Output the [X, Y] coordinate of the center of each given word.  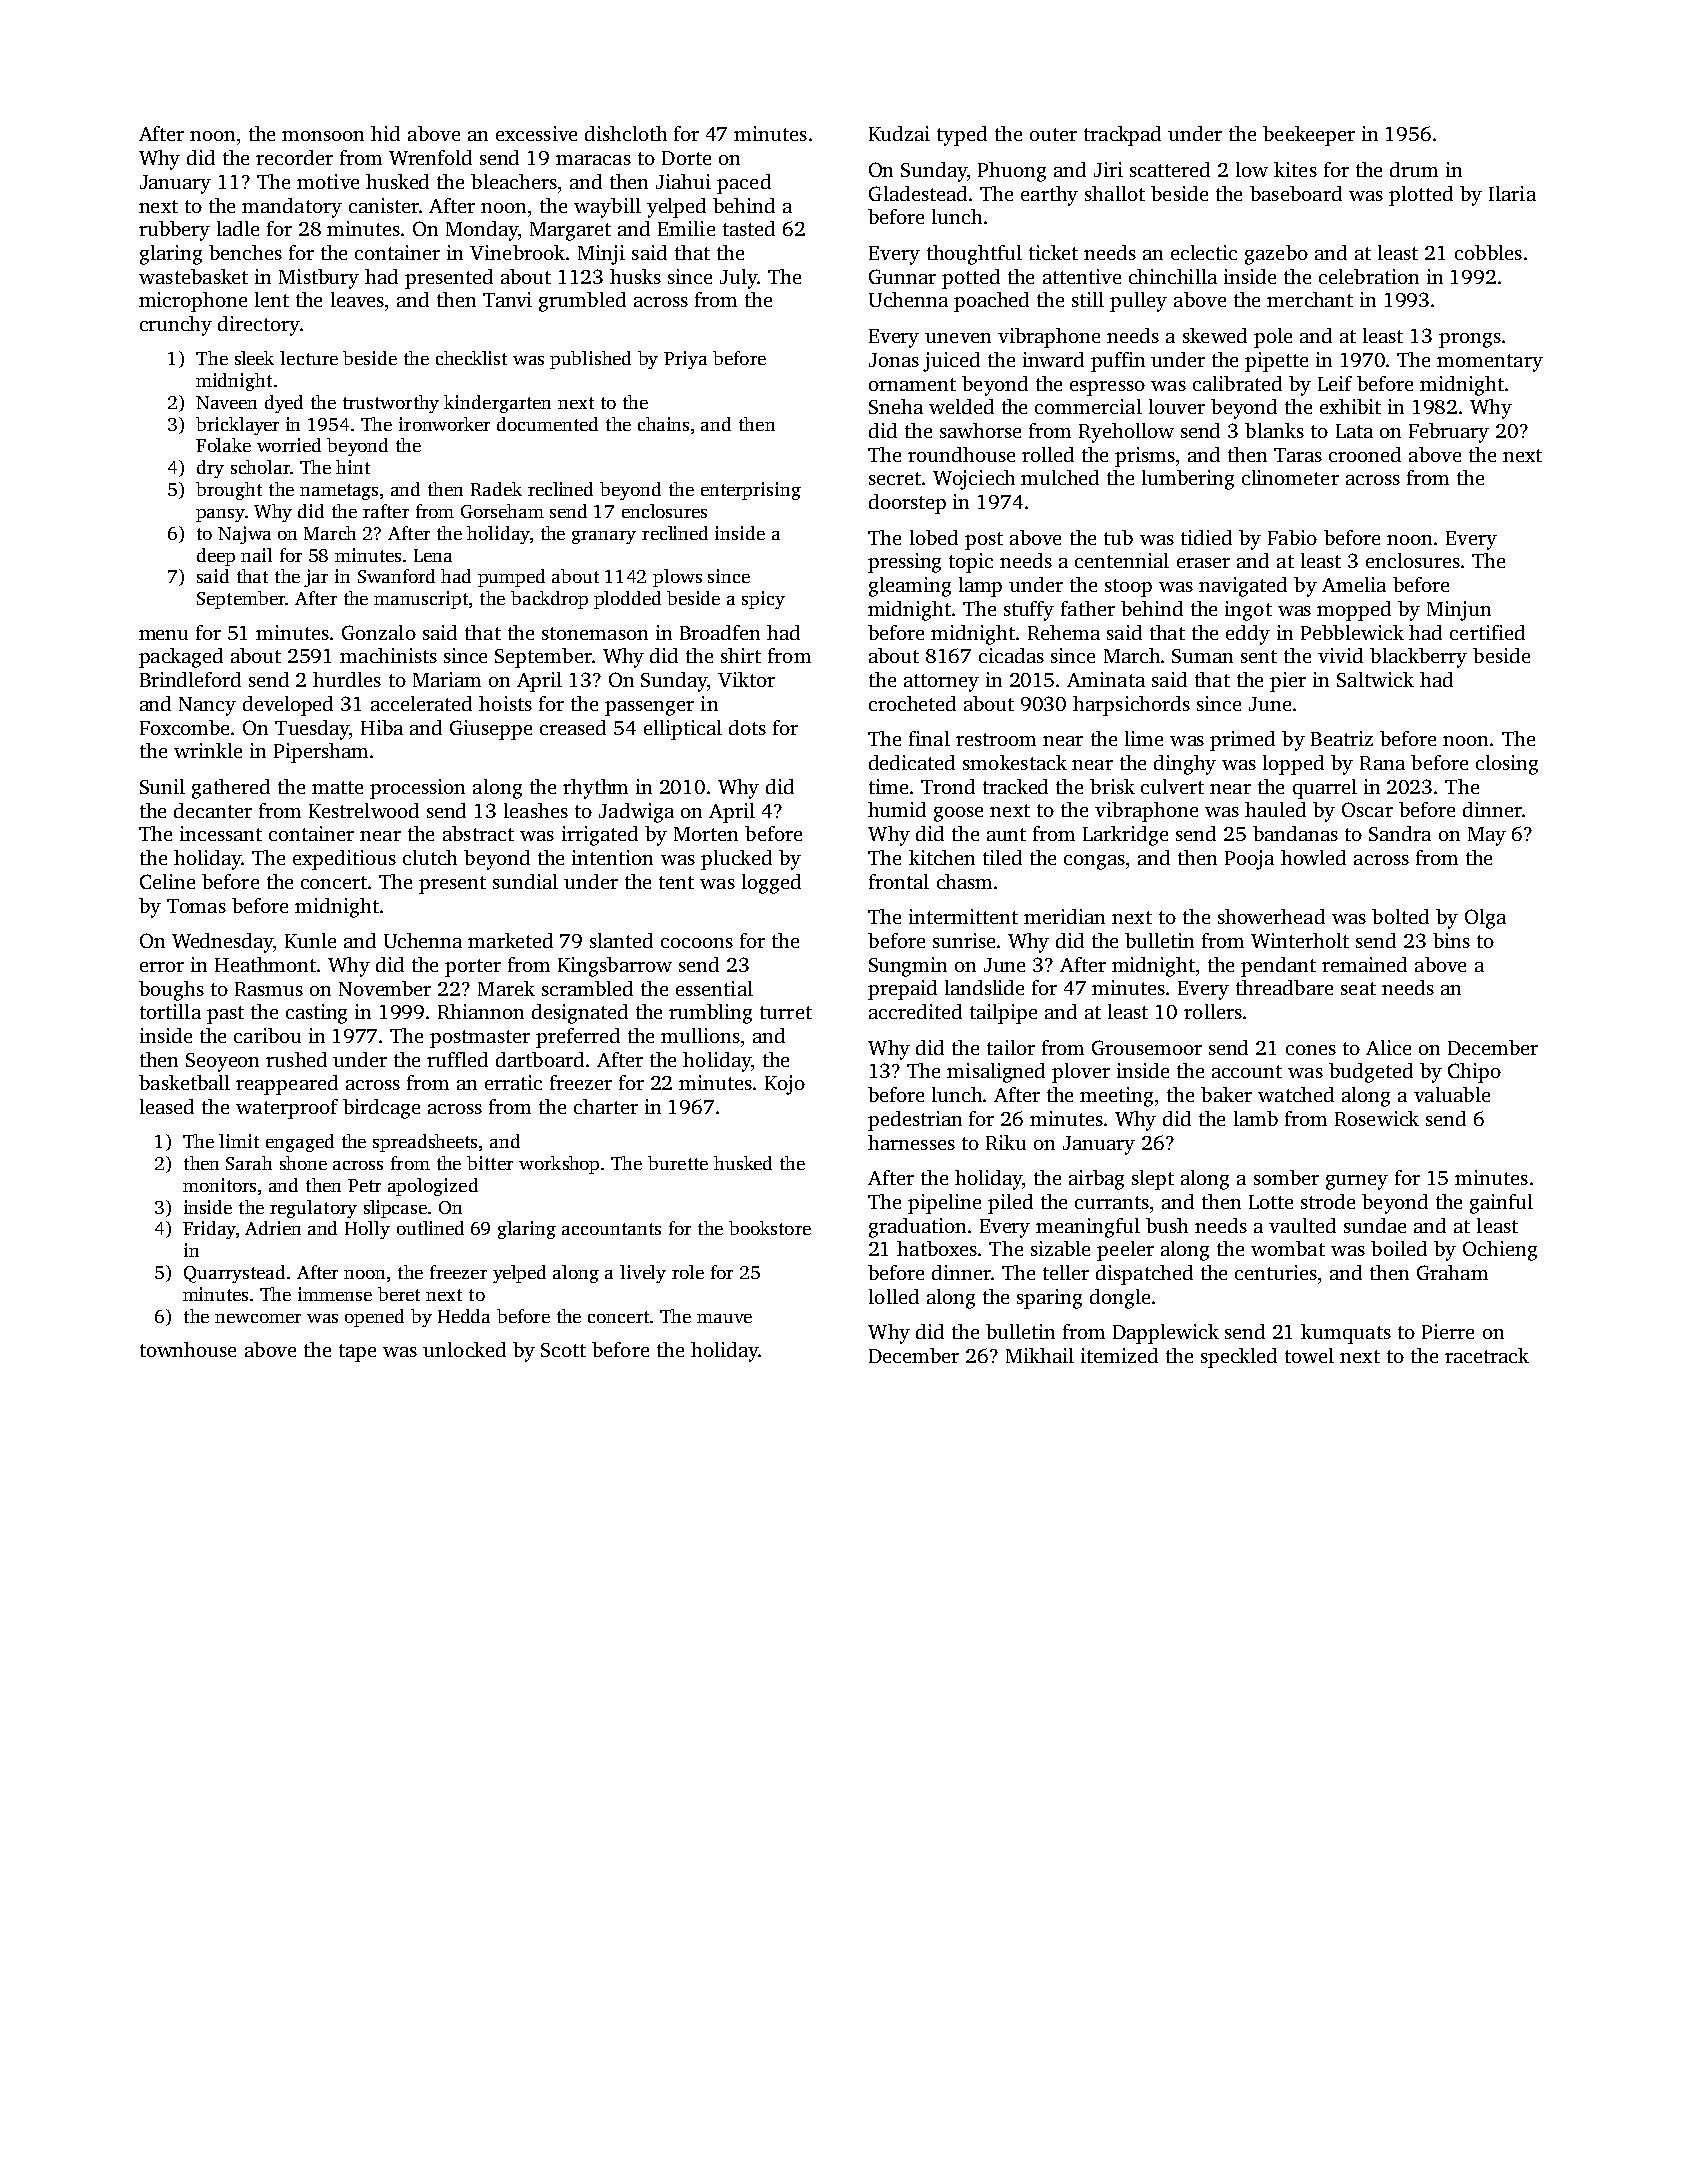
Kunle [310, 940]
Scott [563, 1350]
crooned [1365, 454]
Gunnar [902, 276]
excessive [536, 133]
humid [897, 809]
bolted [1400, 916]
